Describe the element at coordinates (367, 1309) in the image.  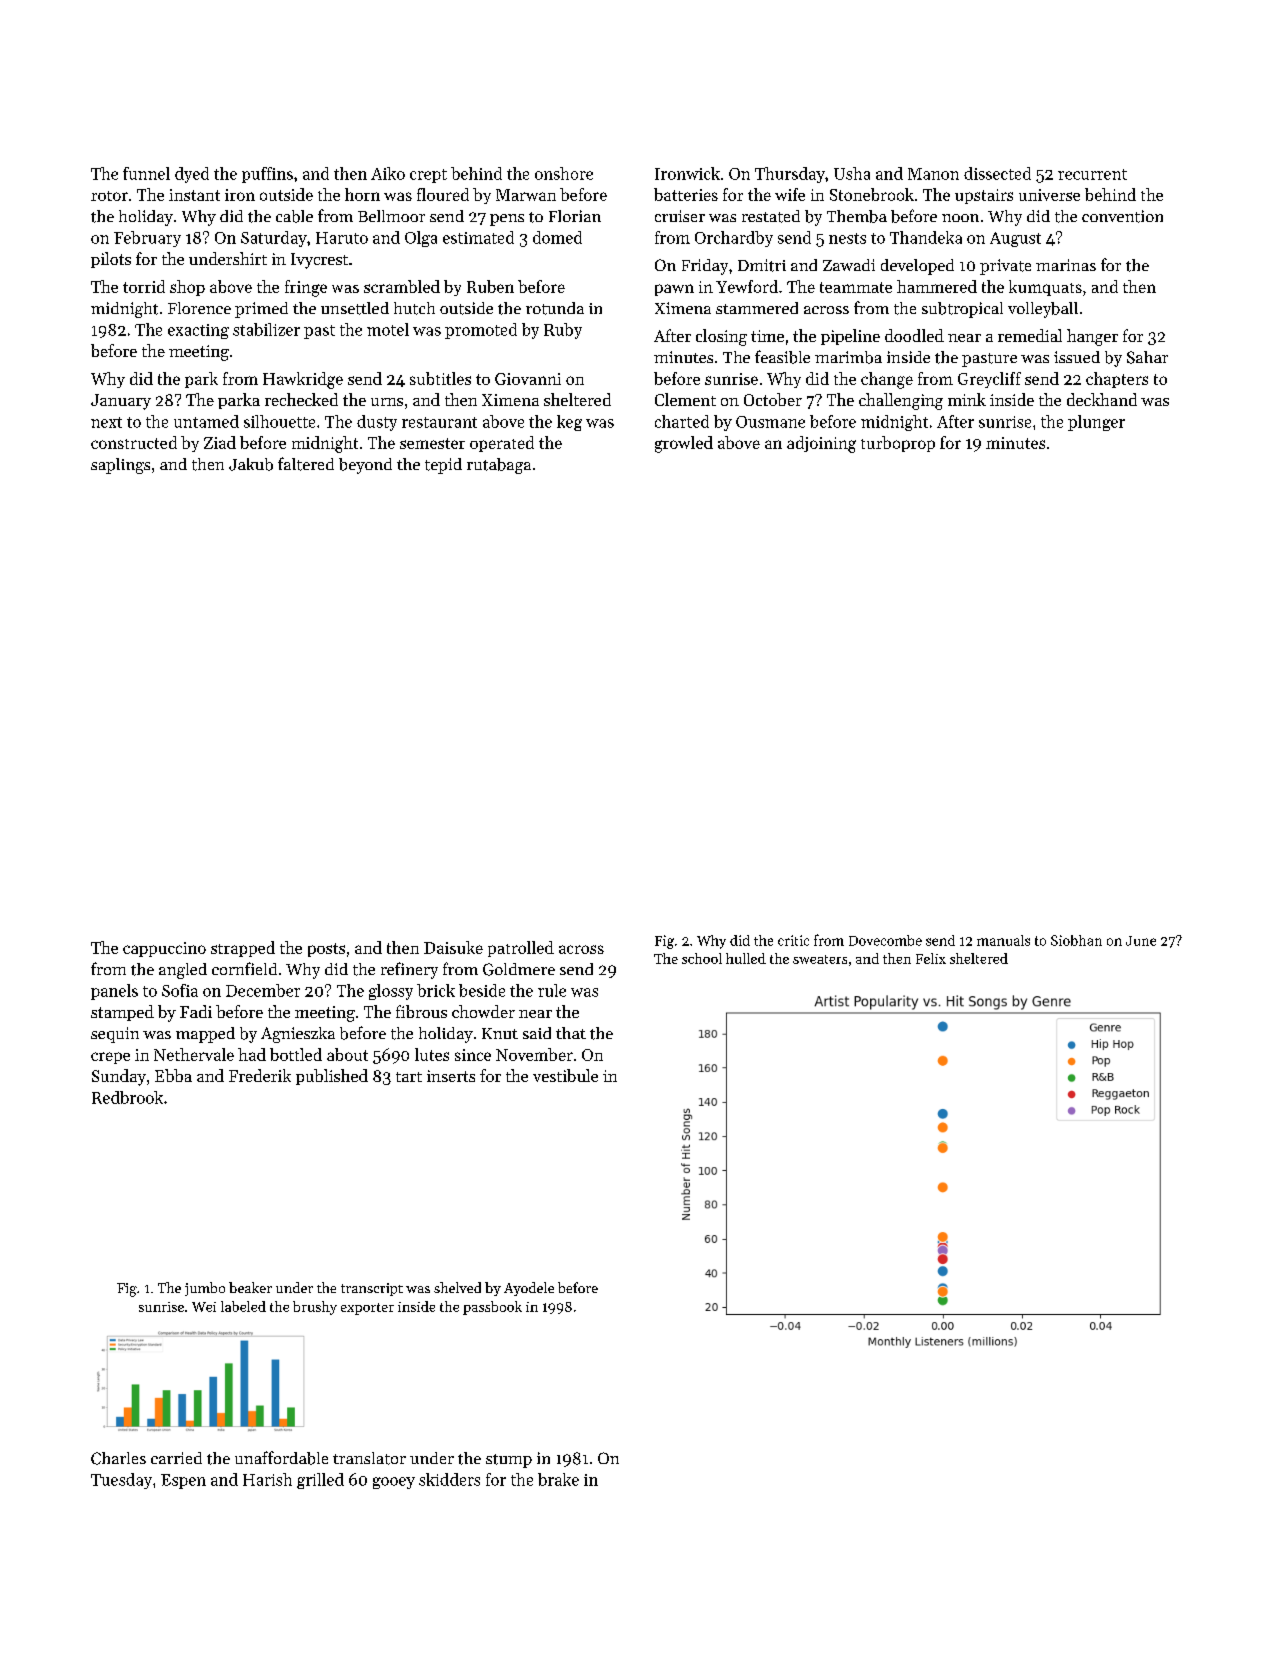
I see `exporter` at that location.
